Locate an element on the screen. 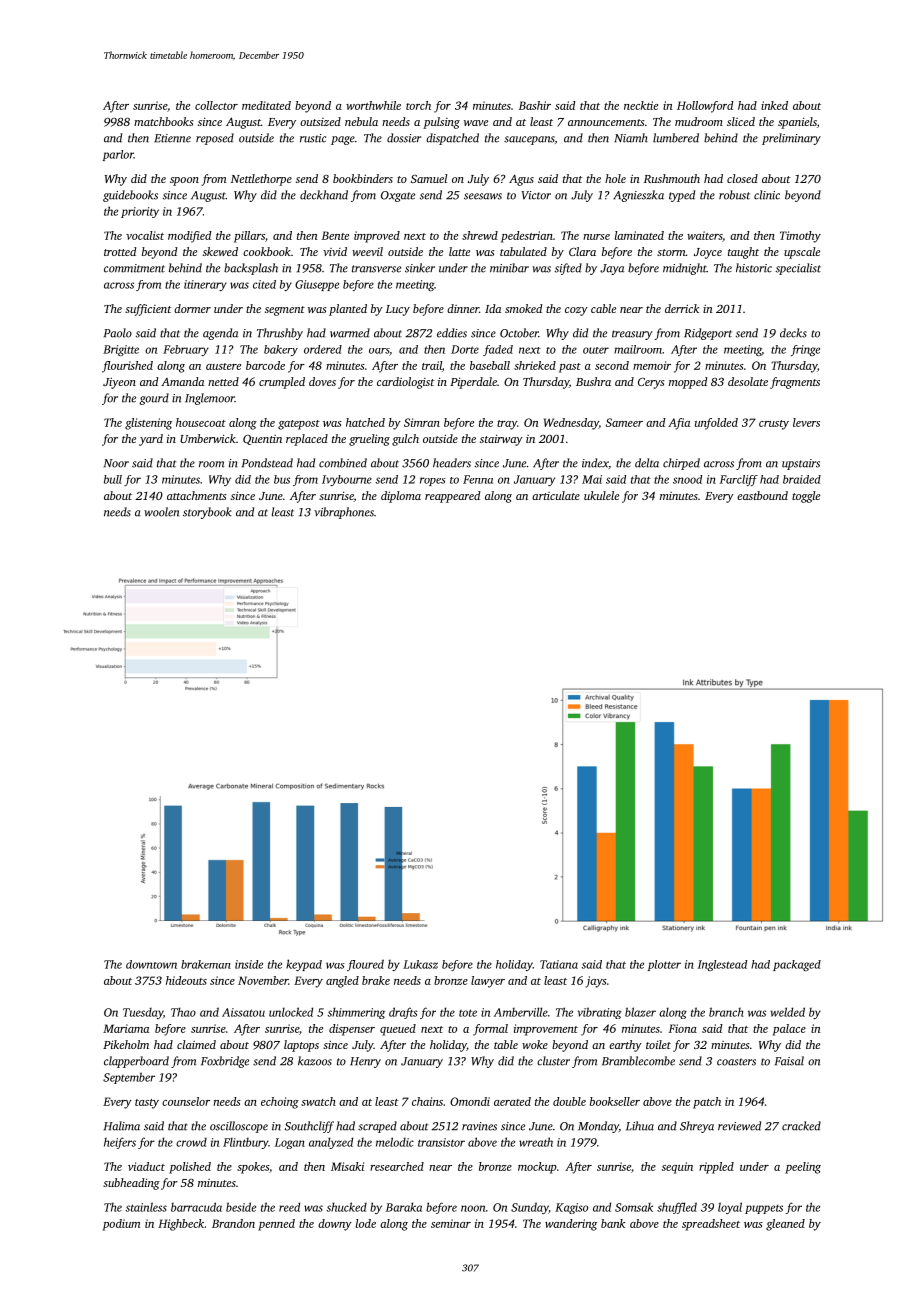 This screenshot has height=1308, width=924. crumpled is located at coordinates (282, 383).
